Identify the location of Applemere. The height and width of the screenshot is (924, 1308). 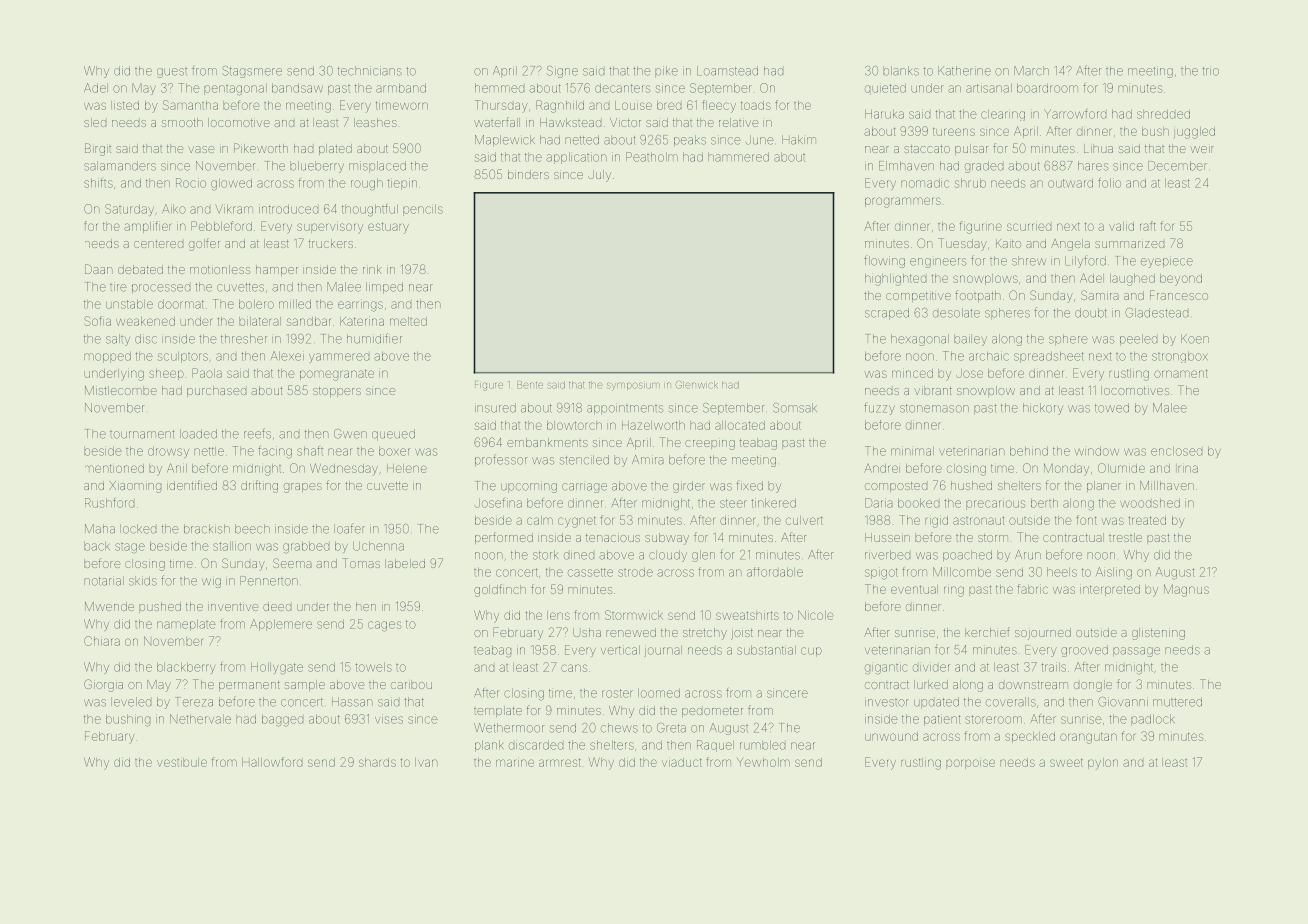
(281, 625).
